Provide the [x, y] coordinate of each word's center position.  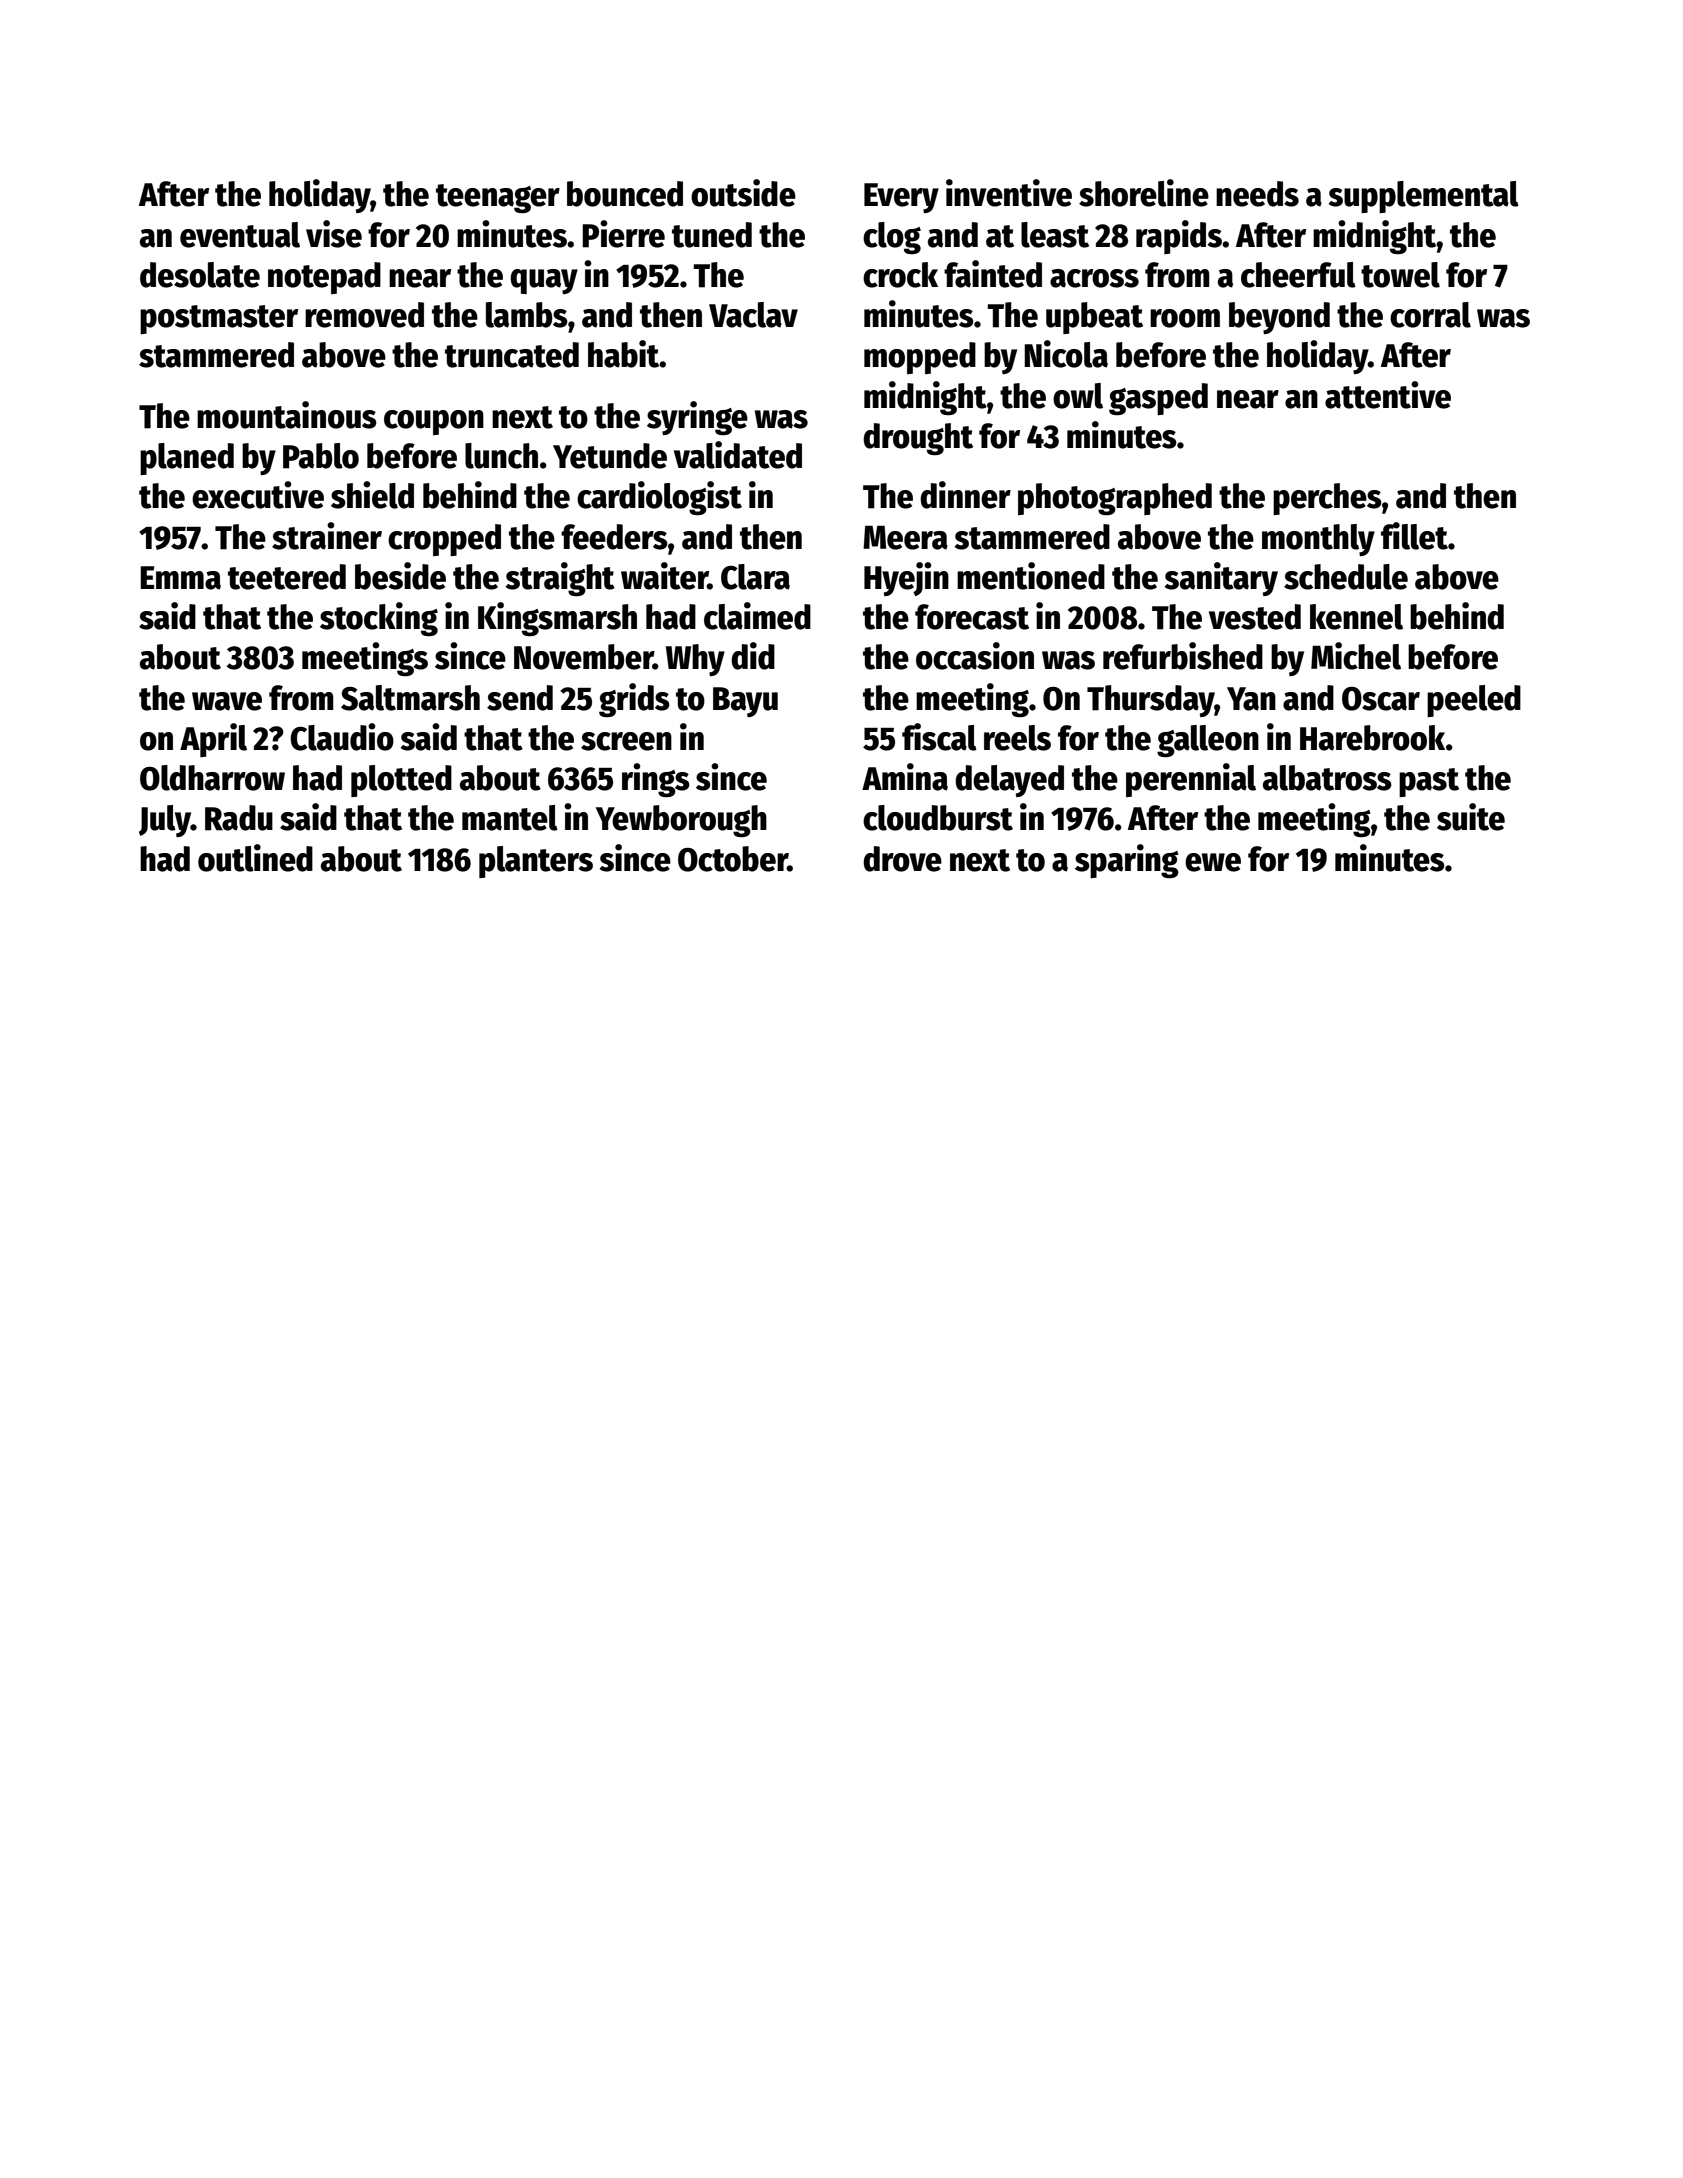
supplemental [1423, 197]
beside [400, 576]
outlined [255, 858]
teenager [498, 198]
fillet [1414, 536]
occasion [975, 656]
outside [743, 193]
